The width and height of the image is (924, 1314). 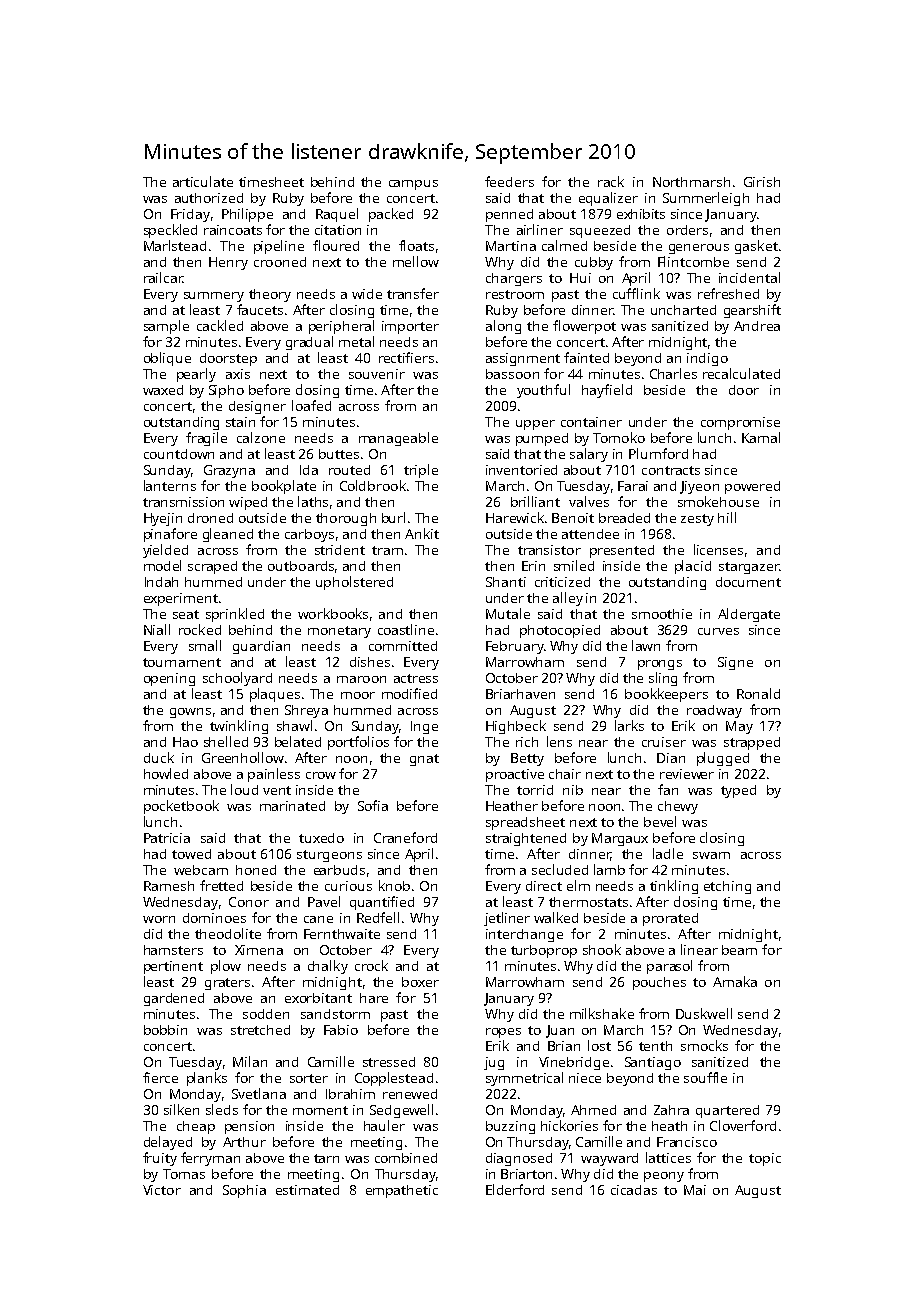 I want to click on buttes, so click(x=339, y=454).
